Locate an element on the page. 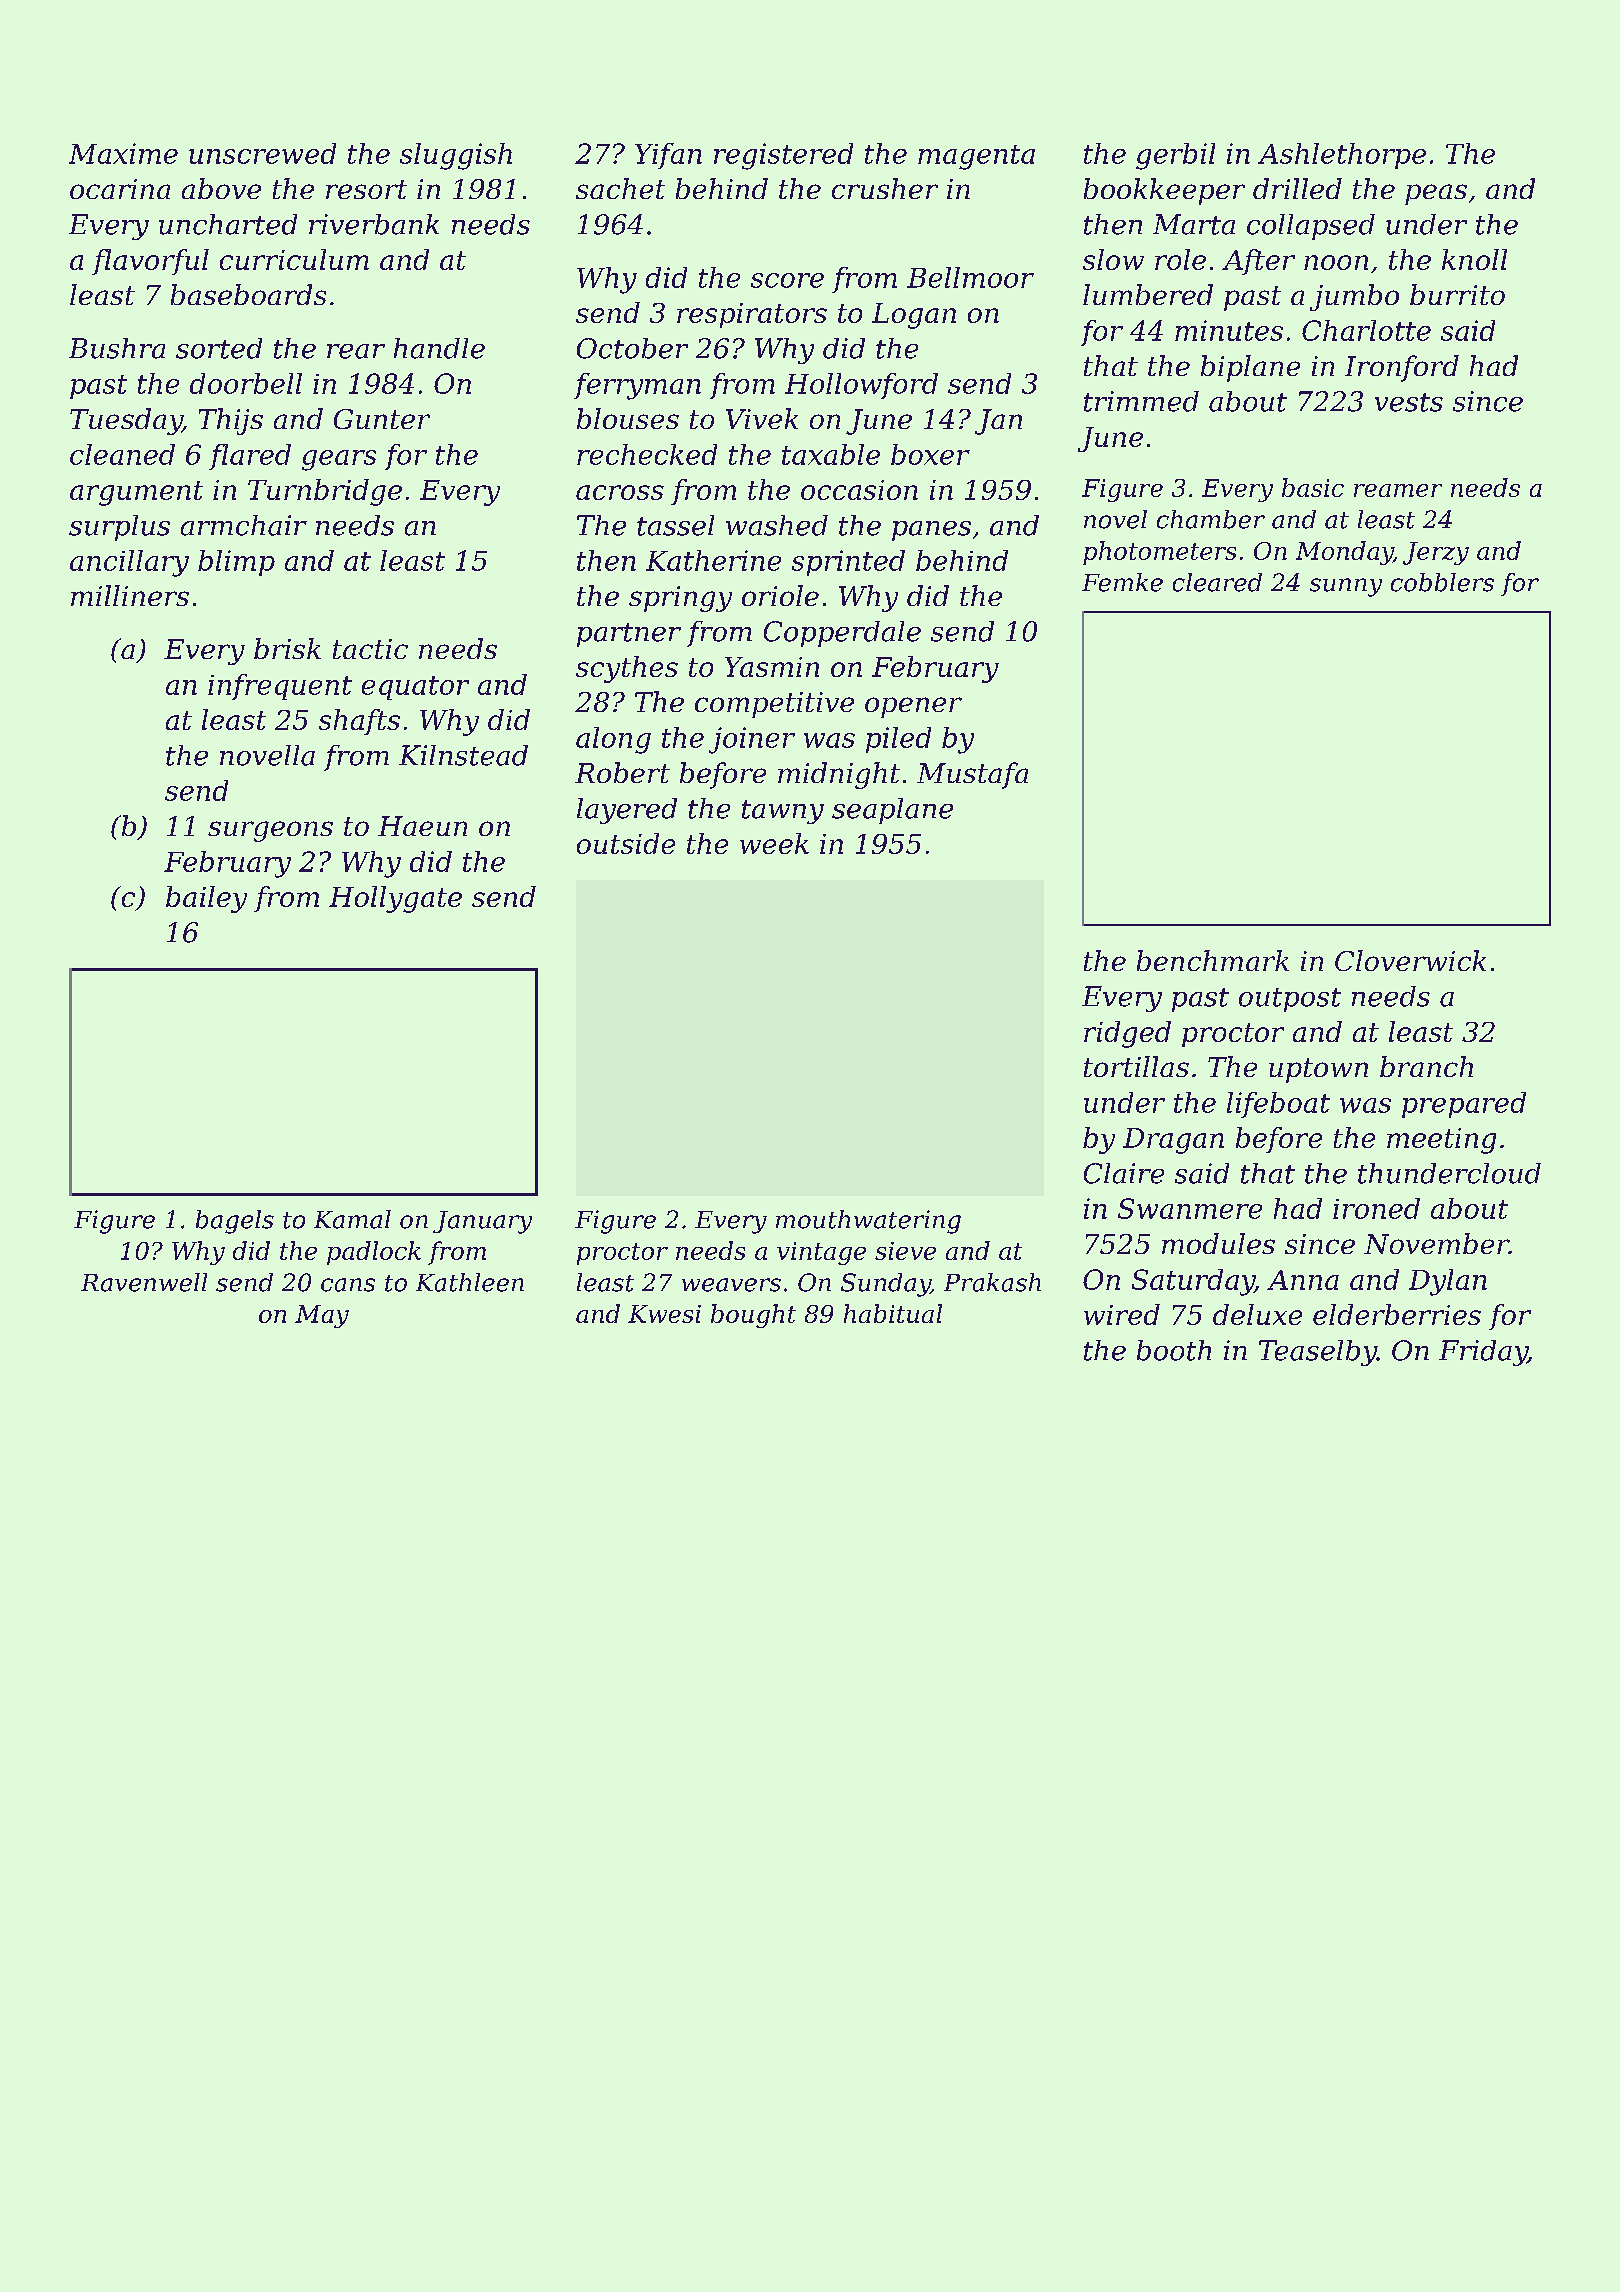 This page has width=1620, height=2292. surgeons is located at coordinates (270, 831).
